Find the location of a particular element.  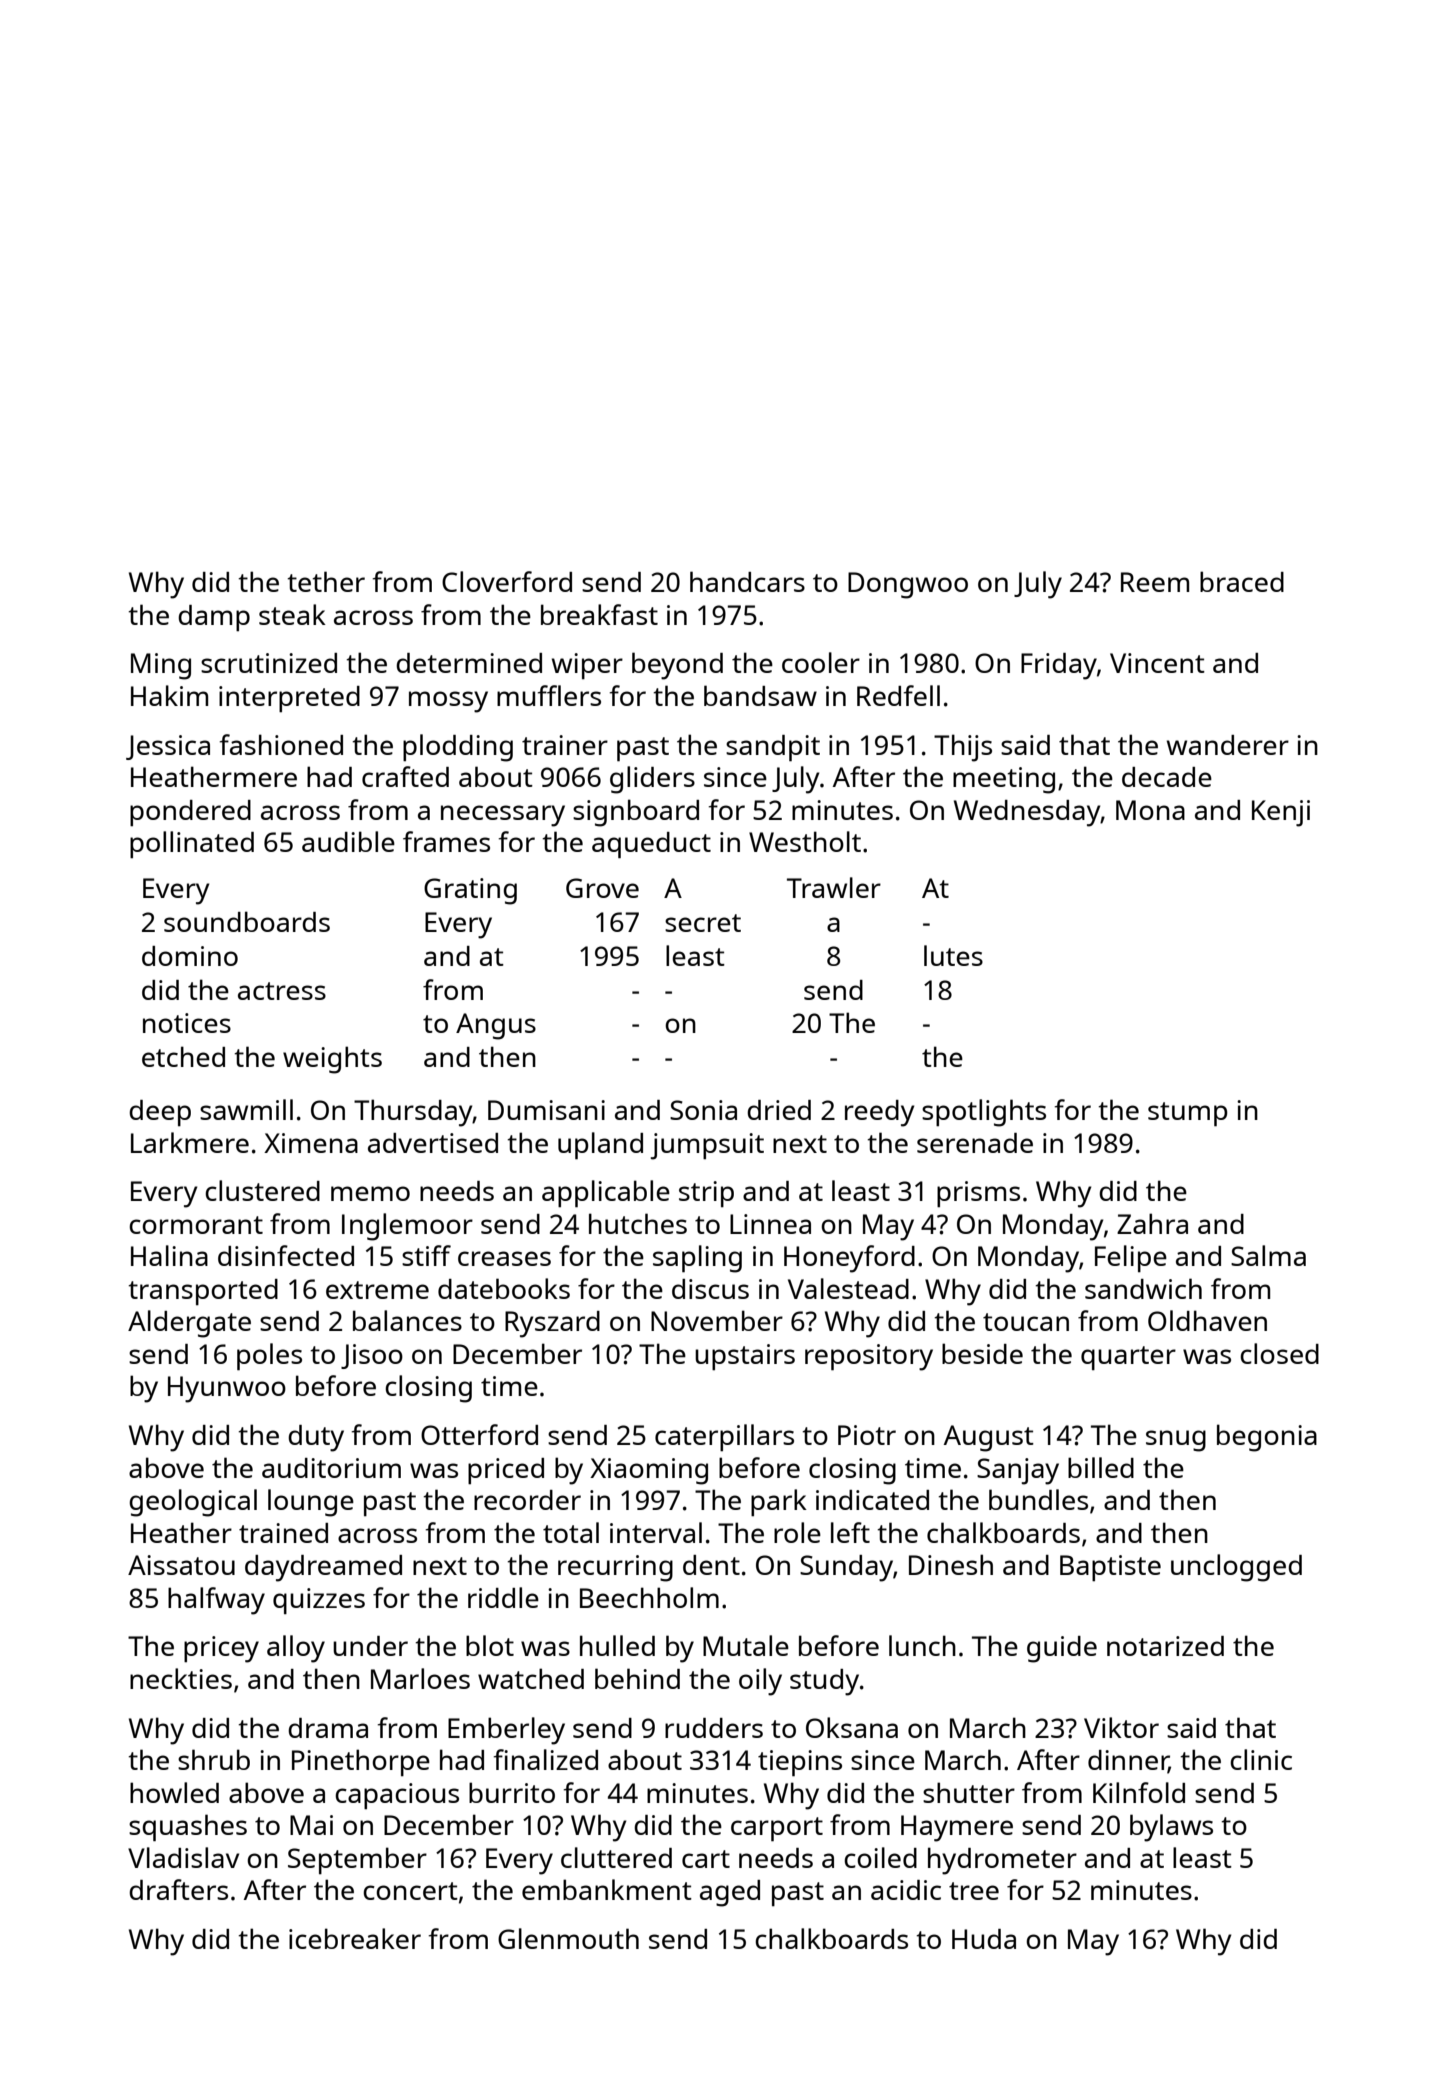

watched is located at coordinates (531, 1678).
